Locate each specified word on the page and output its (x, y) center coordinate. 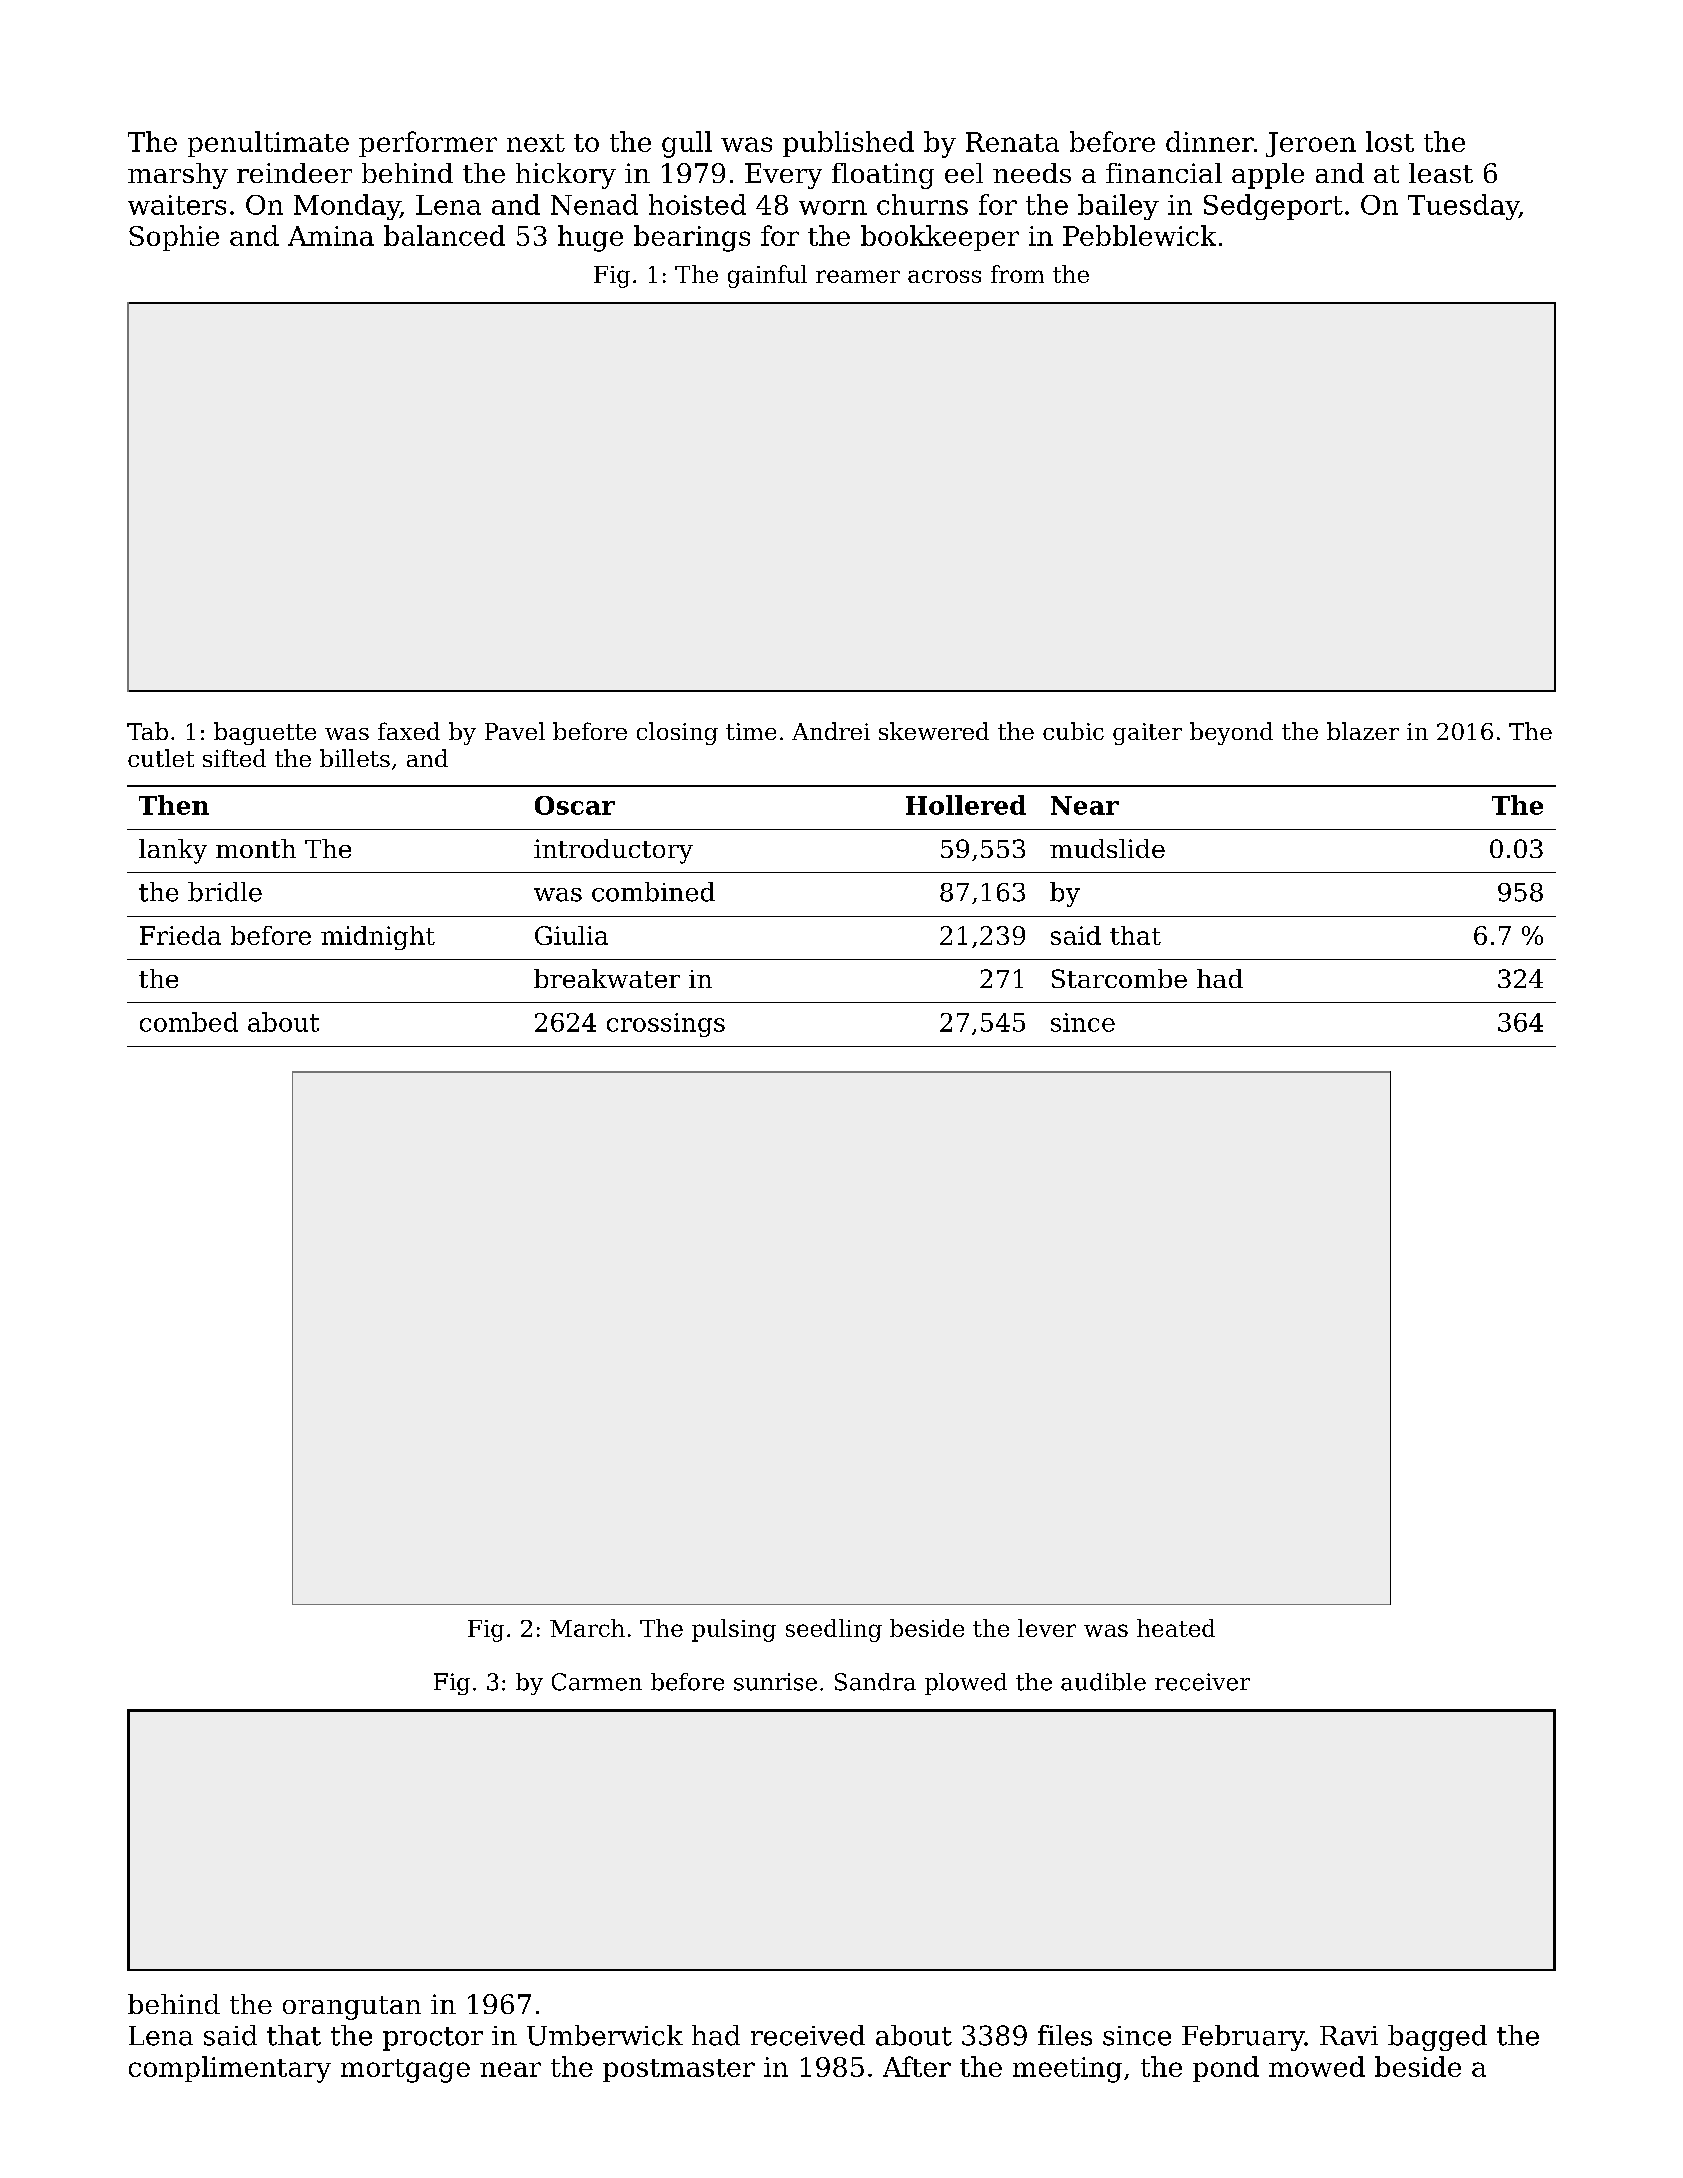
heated (1176, 1628)
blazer (1363, 731)
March (587, 1628)
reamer (858, 276)
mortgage (405, 2071)
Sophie (174, 238)
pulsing (734, 1630)
